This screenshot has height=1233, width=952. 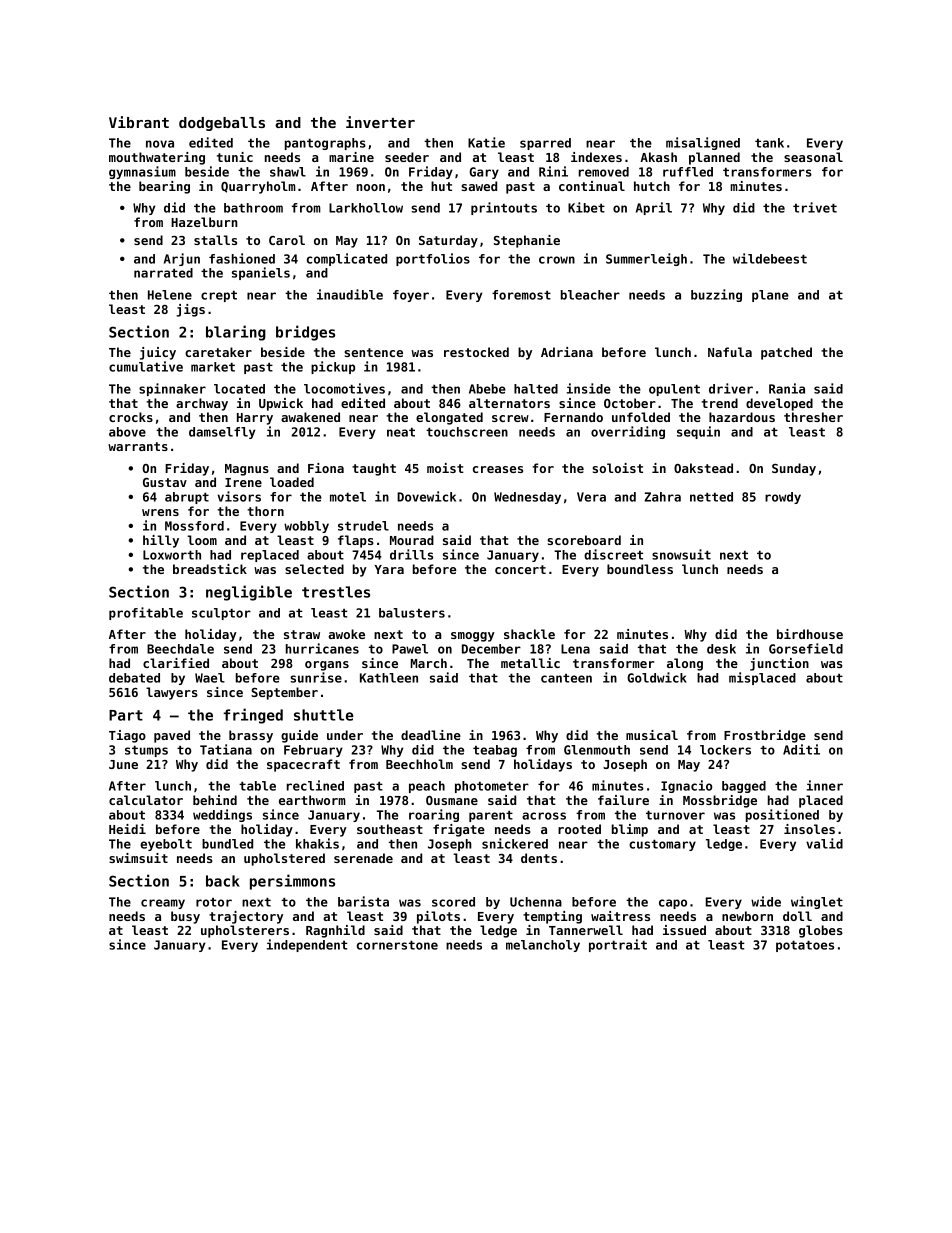 I want to click on Akash, so click(x=658, y=157).
